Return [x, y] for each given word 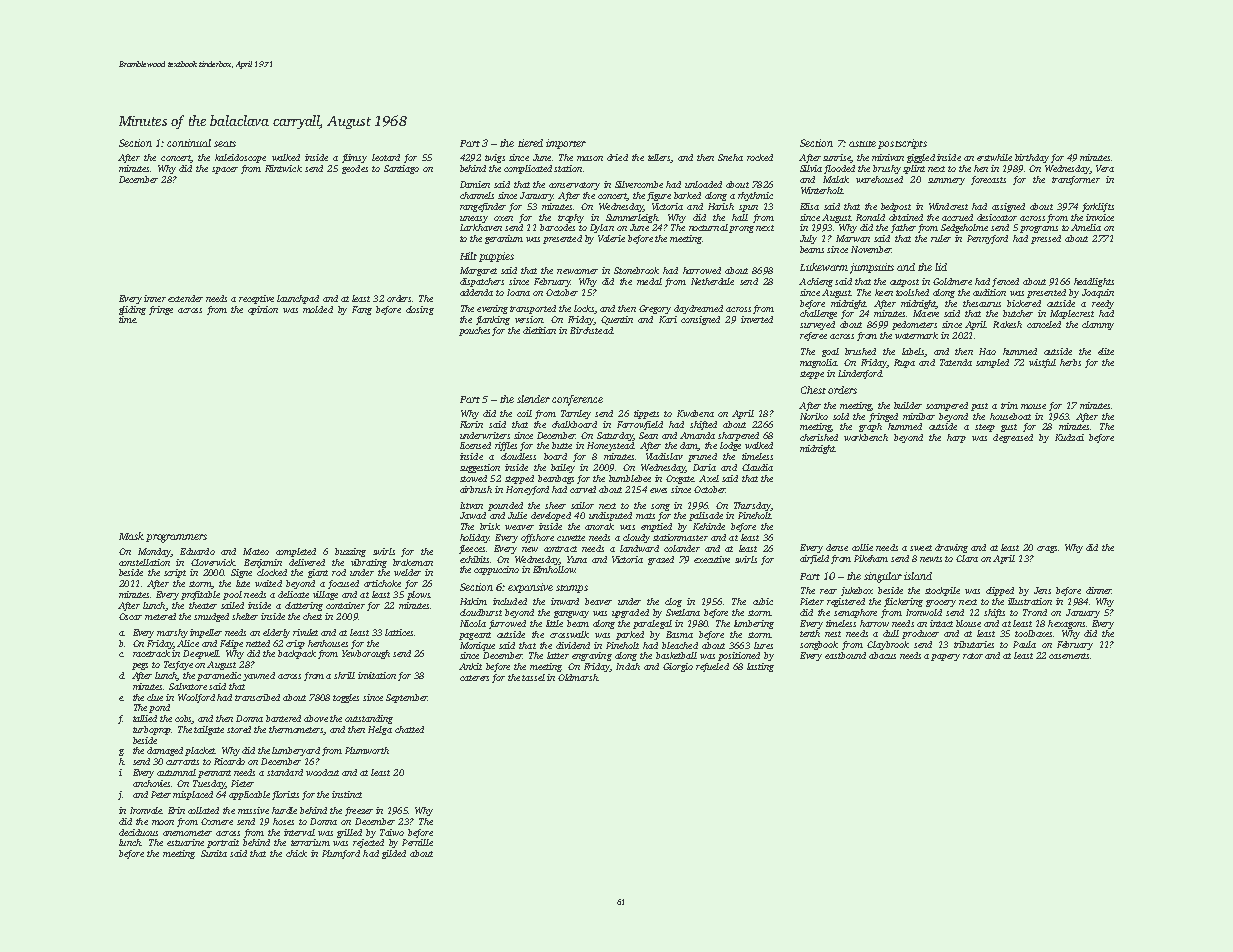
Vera [1105, 168]
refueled [712, 667]
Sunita [214, 853]
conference [577, 400]
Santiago [401, 169]
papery [945, 657]
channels [477, 195]
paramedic [219, 676]
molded [318, 309]
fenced [1005, 282]
